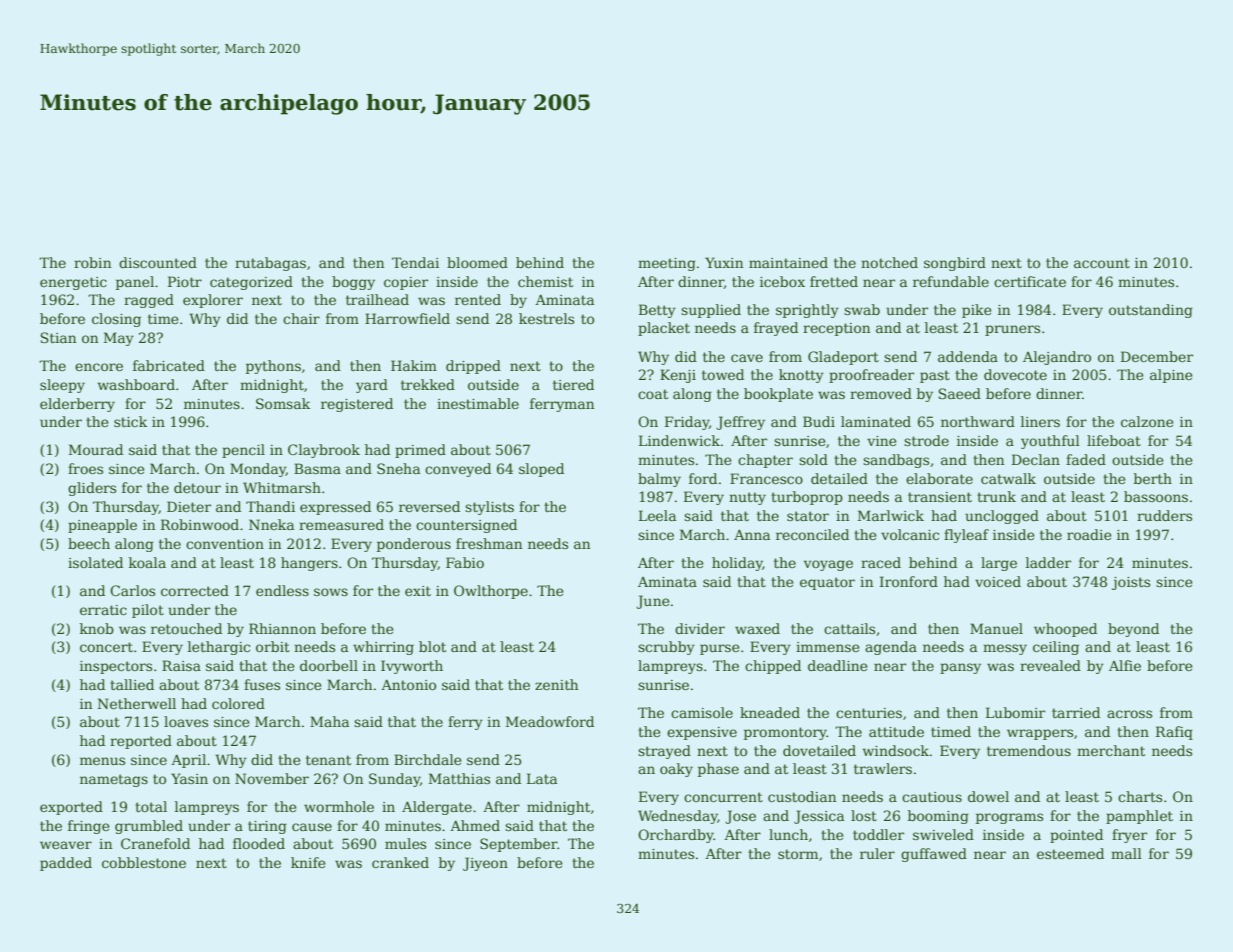 Image resolution: width=1233 pixels, height=952 pixels. What do you see at coordinates (331, 592) in the page?
I see `sows` at bounding box center [331, 592].
